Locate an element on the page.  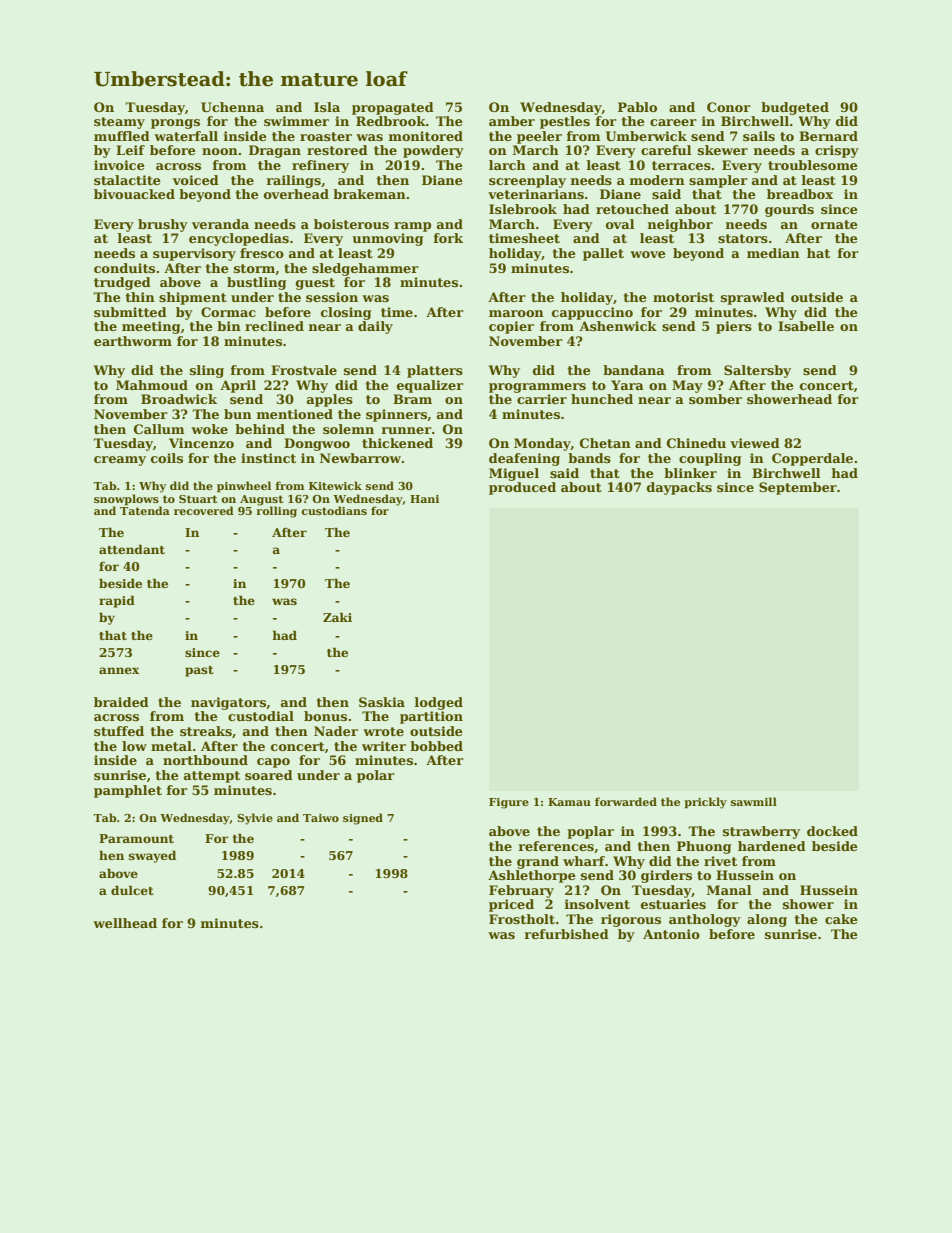
propagated is located at coordinates (393, 108).
